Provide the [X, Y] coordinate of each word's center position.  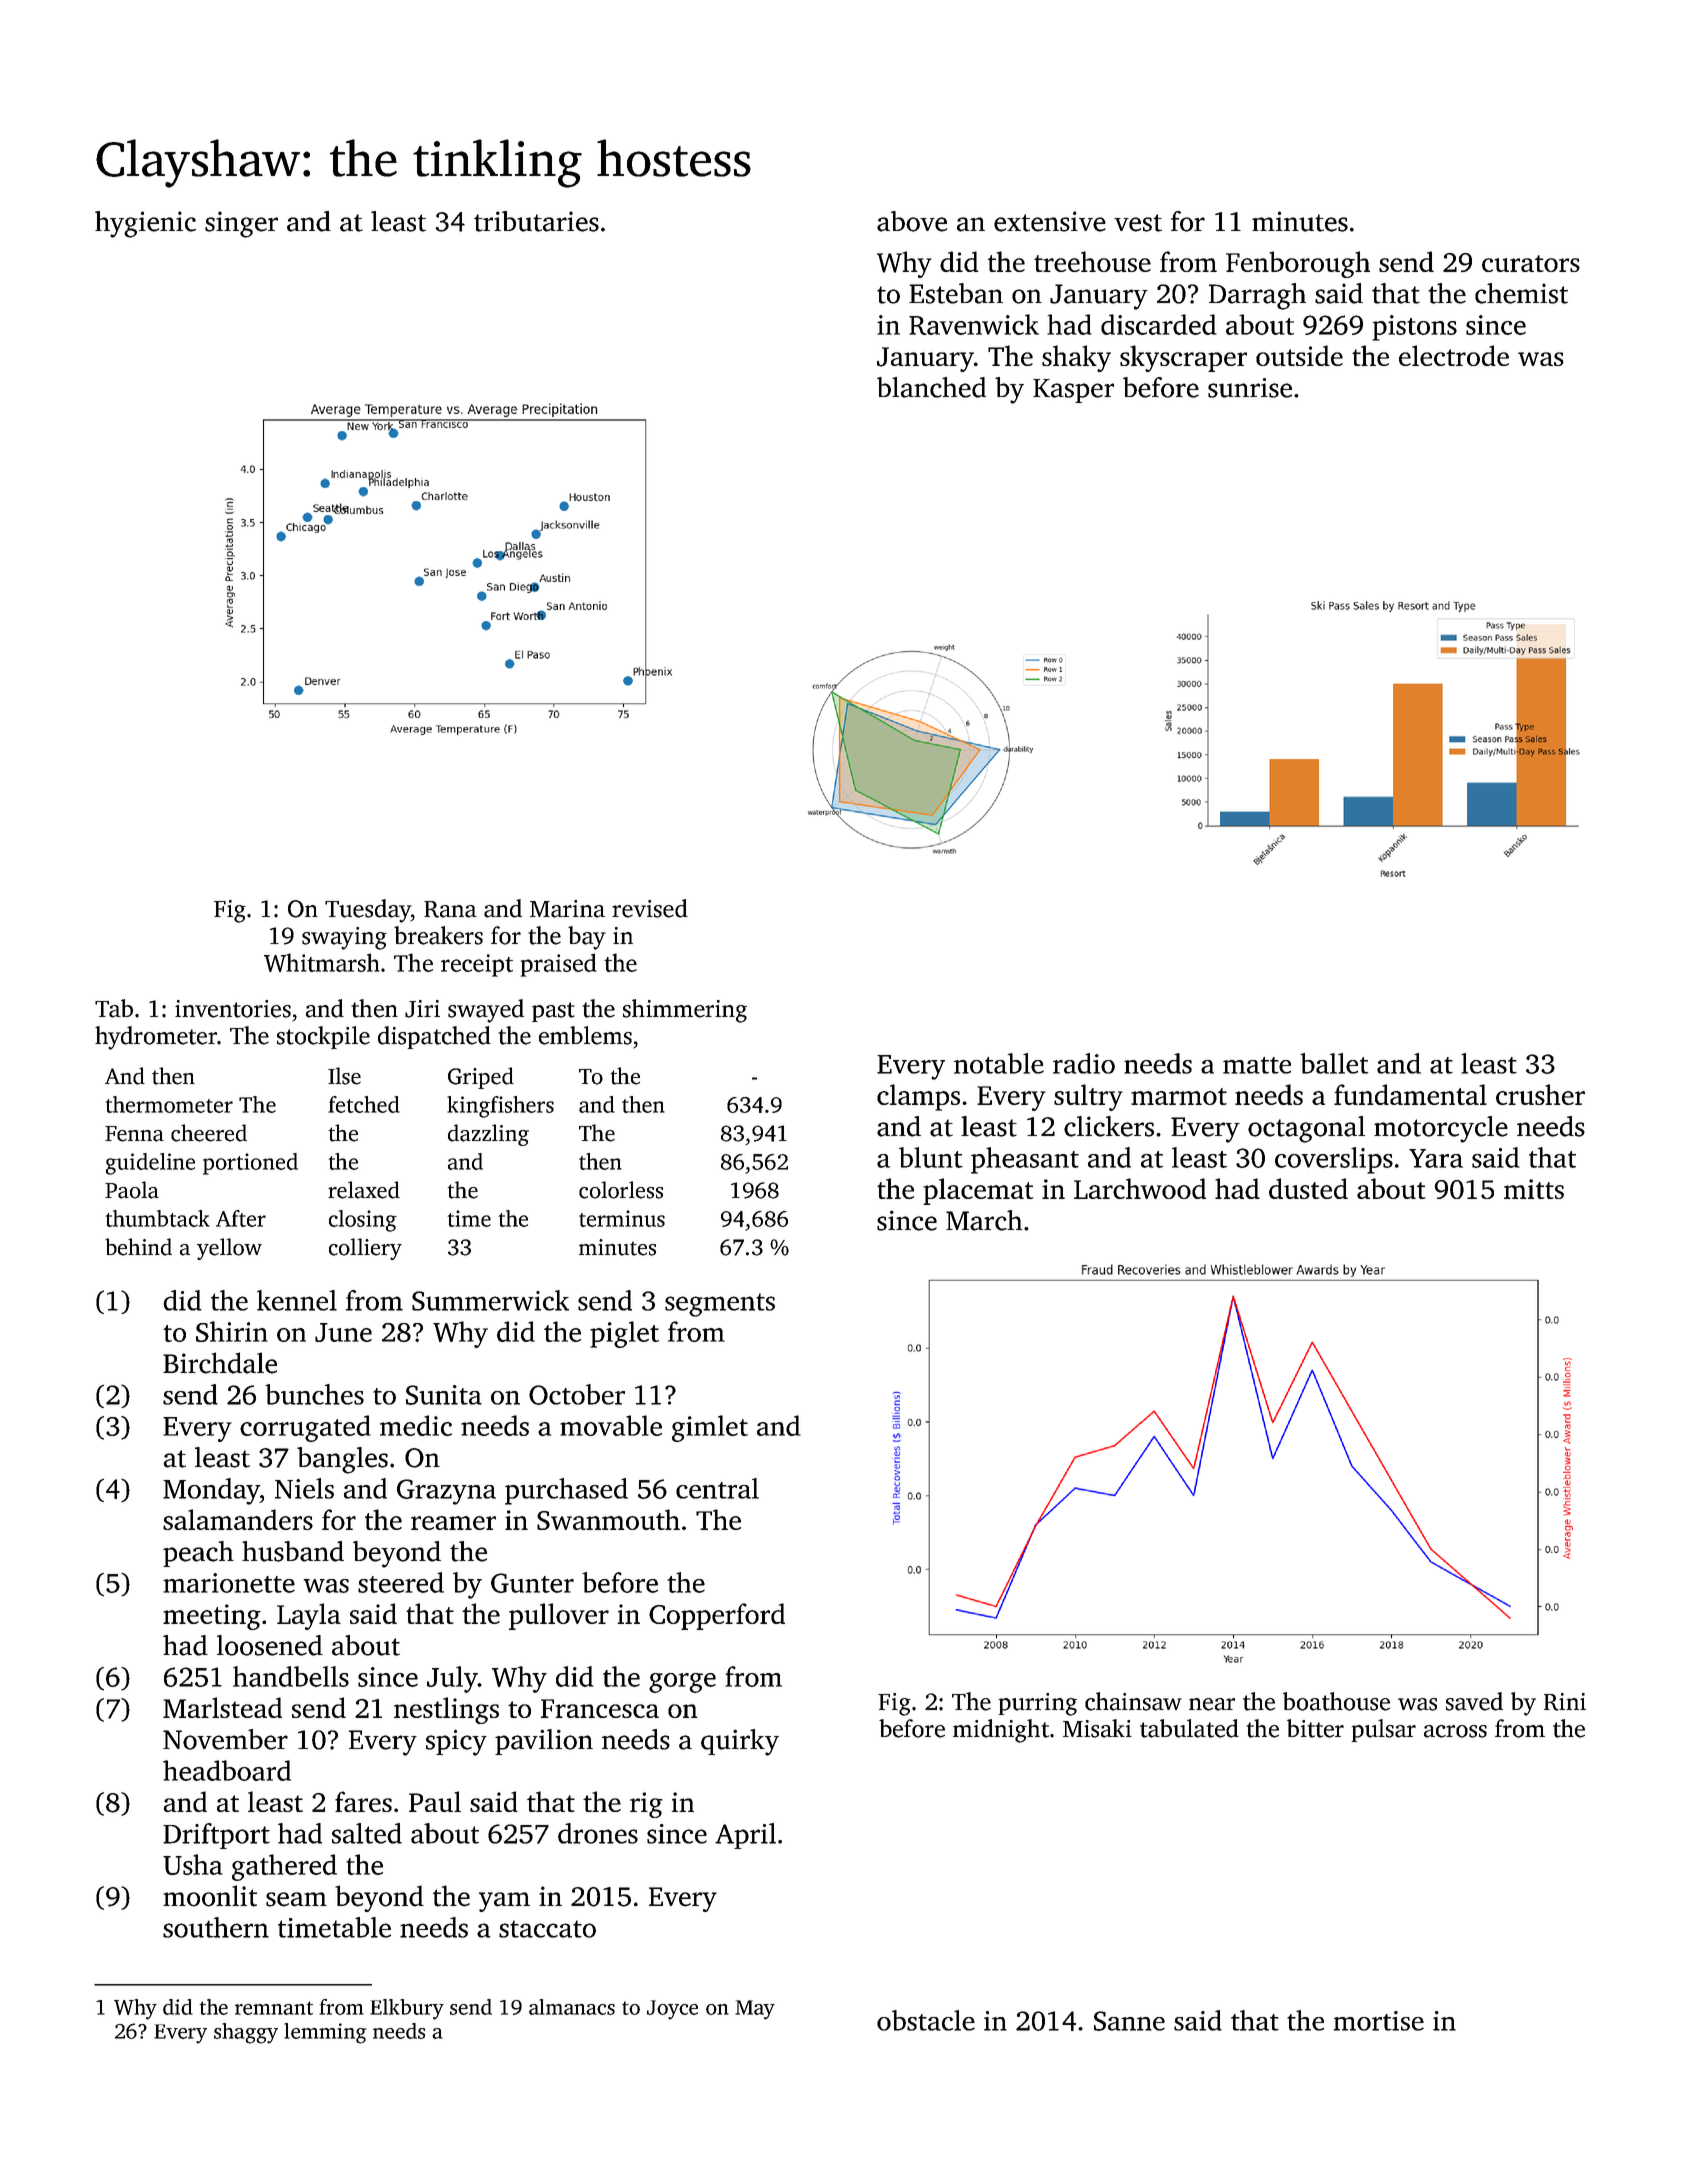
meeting [212, 1617]
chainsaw [1133, 1701]
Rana [450, 909]
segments [720, 1305]
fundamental [1410, 1094]
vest [1138, 223]
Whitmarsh [322, 962]
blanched [931, 387]
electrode [1454, 355]
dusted [1308, 1188]
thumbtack [158, 1218]
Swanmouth [608, 1519]
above [912, 221]
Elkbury [407, 2009]
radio [1084, 1063]
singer [241, 224]
